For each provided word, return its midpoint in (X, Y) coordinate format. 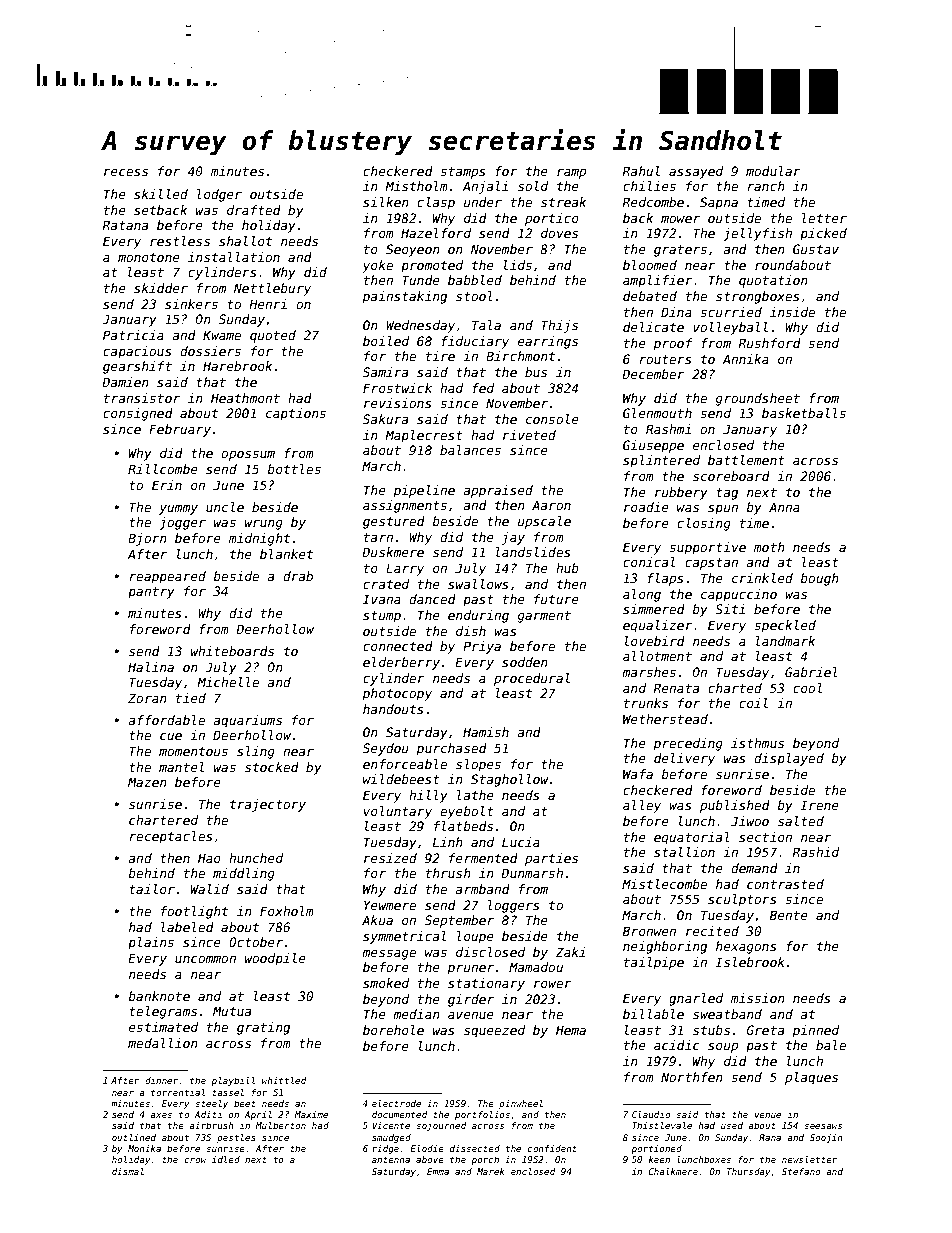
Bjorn (147, 539)
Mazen (147, 782)
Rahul (641, 171)
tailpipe (654, 963)
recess (126, 172)
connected (398, 646)
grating (263, 1028)
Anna (784, 507)
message (389, 955)
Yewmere (390, 905)
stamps (463, 173)
